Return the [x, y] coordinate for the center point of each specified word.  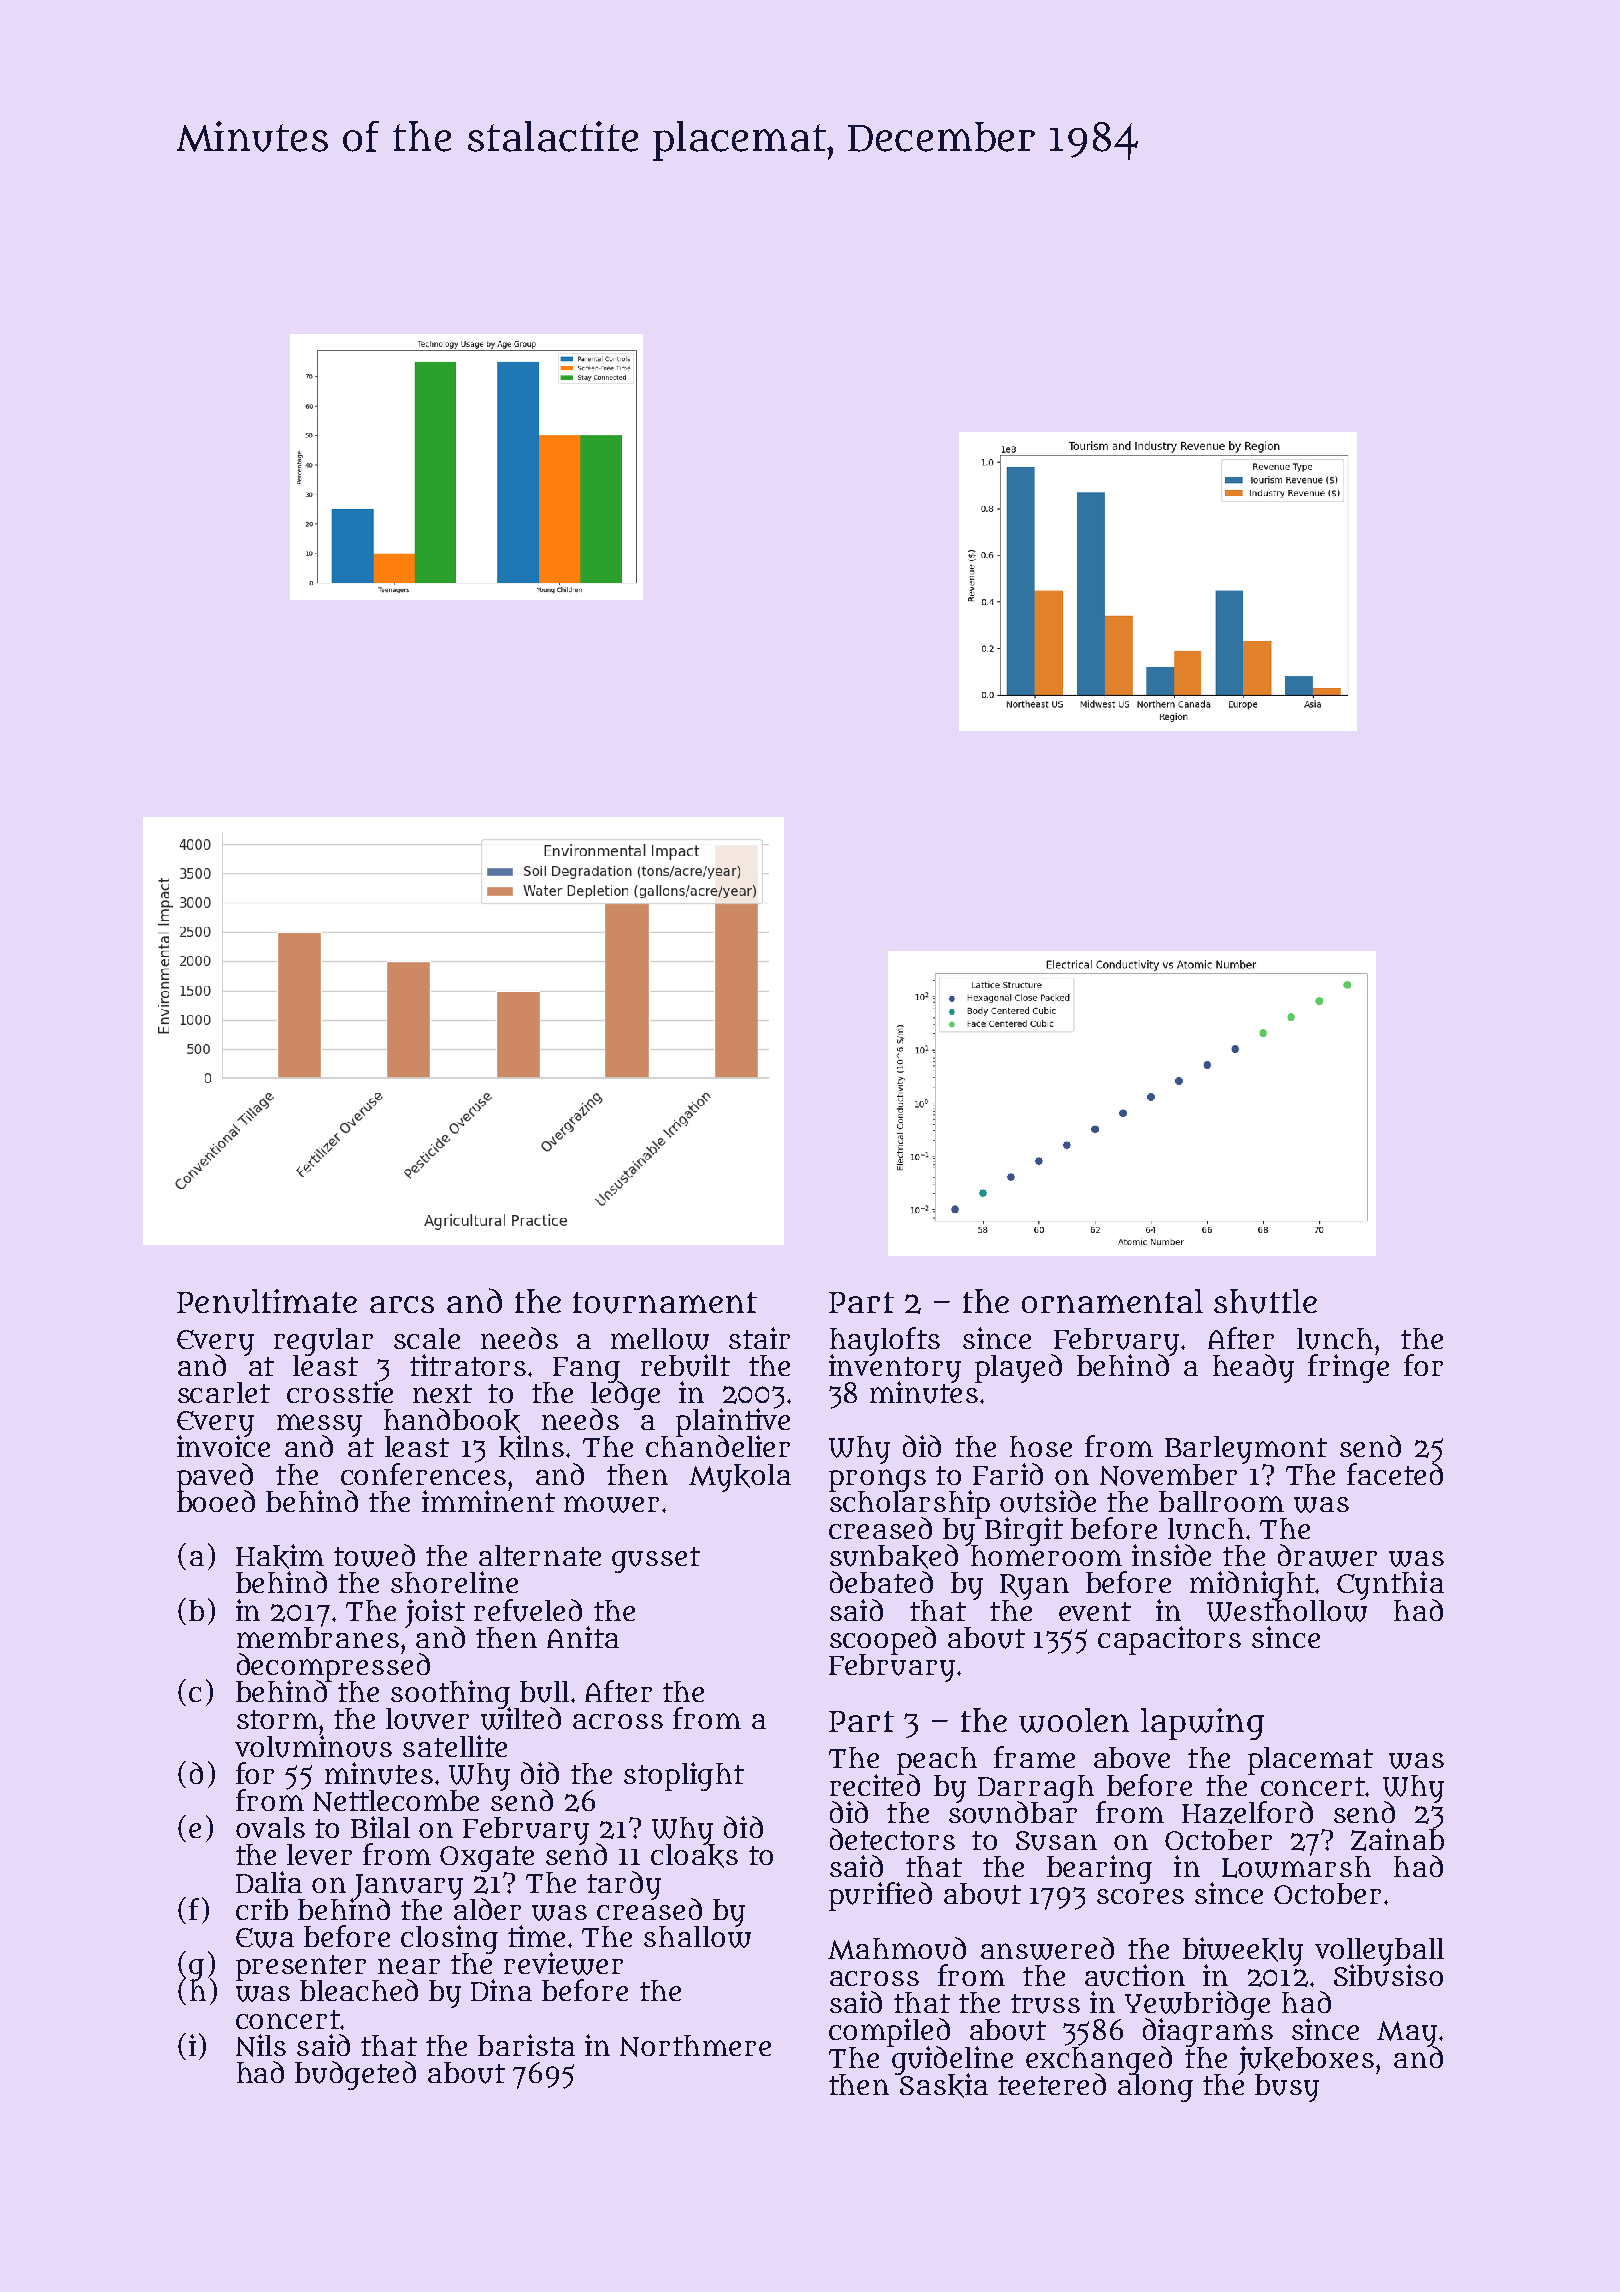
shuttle [1265, 1301]
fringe [1348, 1368]
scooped [883, 1640]
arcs [402, 1304]
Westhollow [1287, 1611]
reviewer [563, 1963]
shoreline [454, 1582]
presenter [301, 1968]
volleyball [1379, 1951]
